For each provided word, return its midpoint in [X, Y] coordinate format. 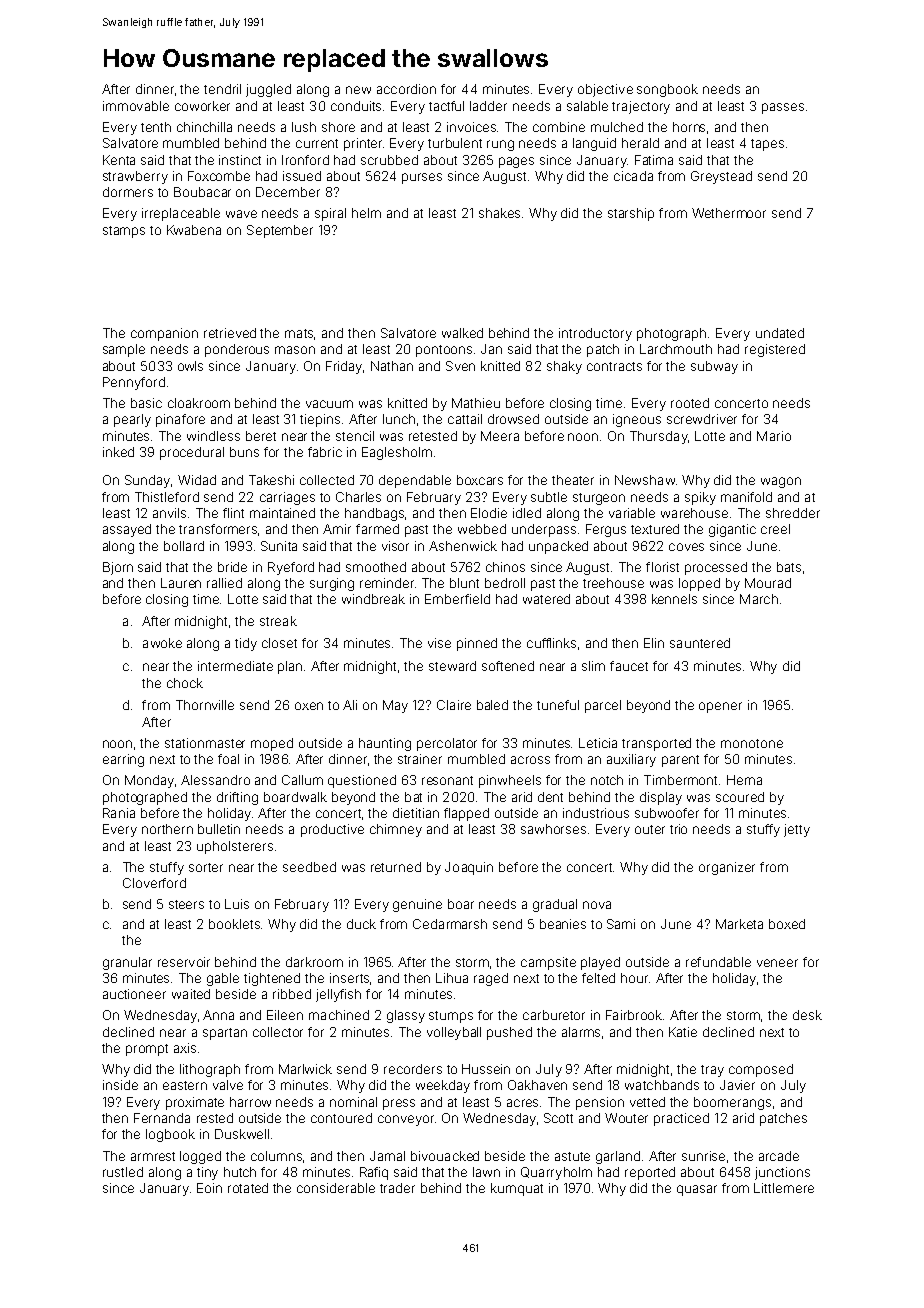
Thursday [659, 437]
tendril [222, 89]
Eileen [285, 1015]
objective [605, 90]
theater [573, 480]
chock [185, 683]
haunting [385, 744]
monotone [752, 743]
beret [261, 436]
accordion [406, 89]
